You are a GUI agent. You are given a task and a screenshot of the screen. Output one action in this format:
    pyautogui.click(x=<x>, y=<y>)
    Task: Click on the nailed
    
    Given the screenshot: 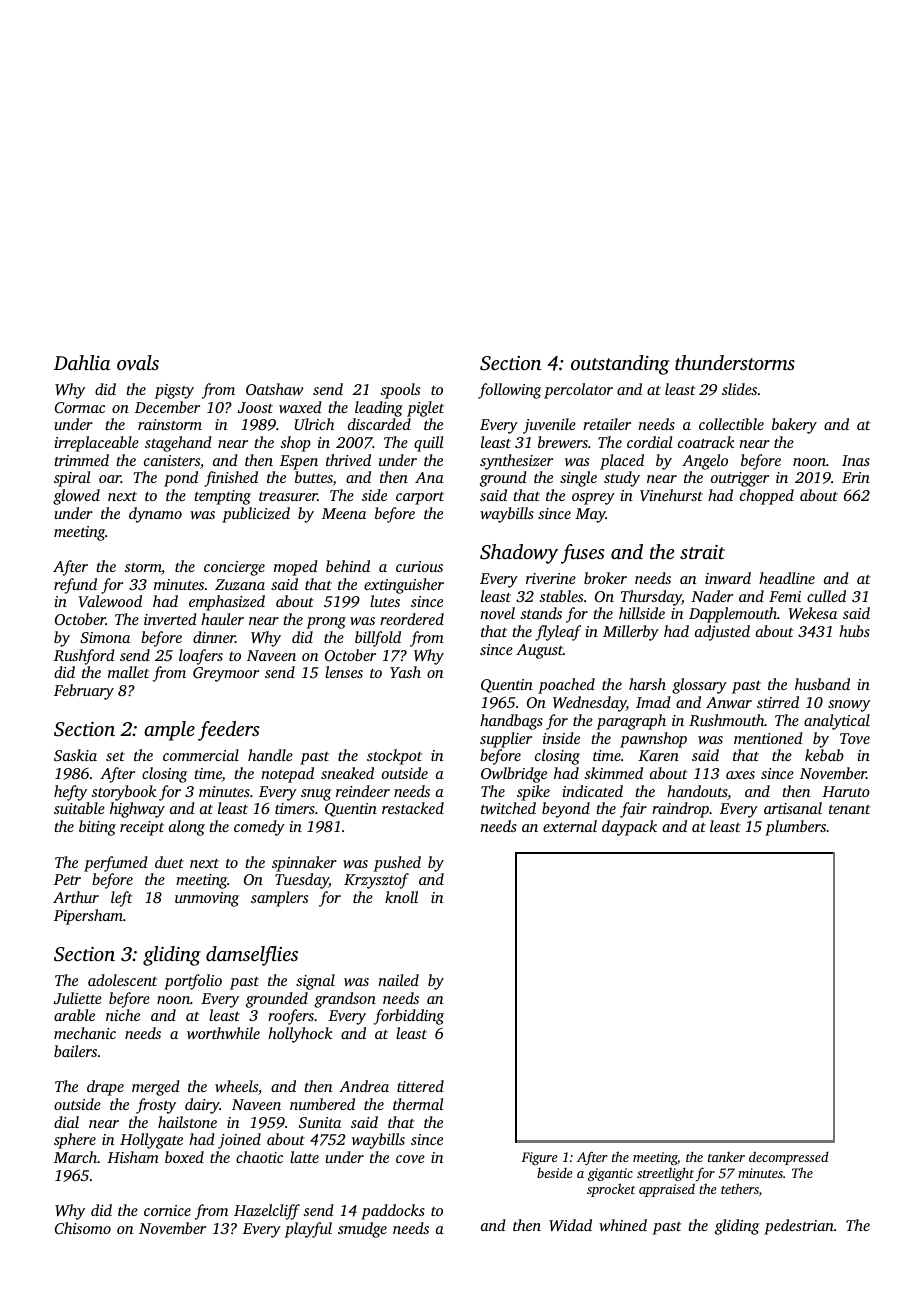 What is the action you would take?
    pyautogui.click(x=398, y=980)
